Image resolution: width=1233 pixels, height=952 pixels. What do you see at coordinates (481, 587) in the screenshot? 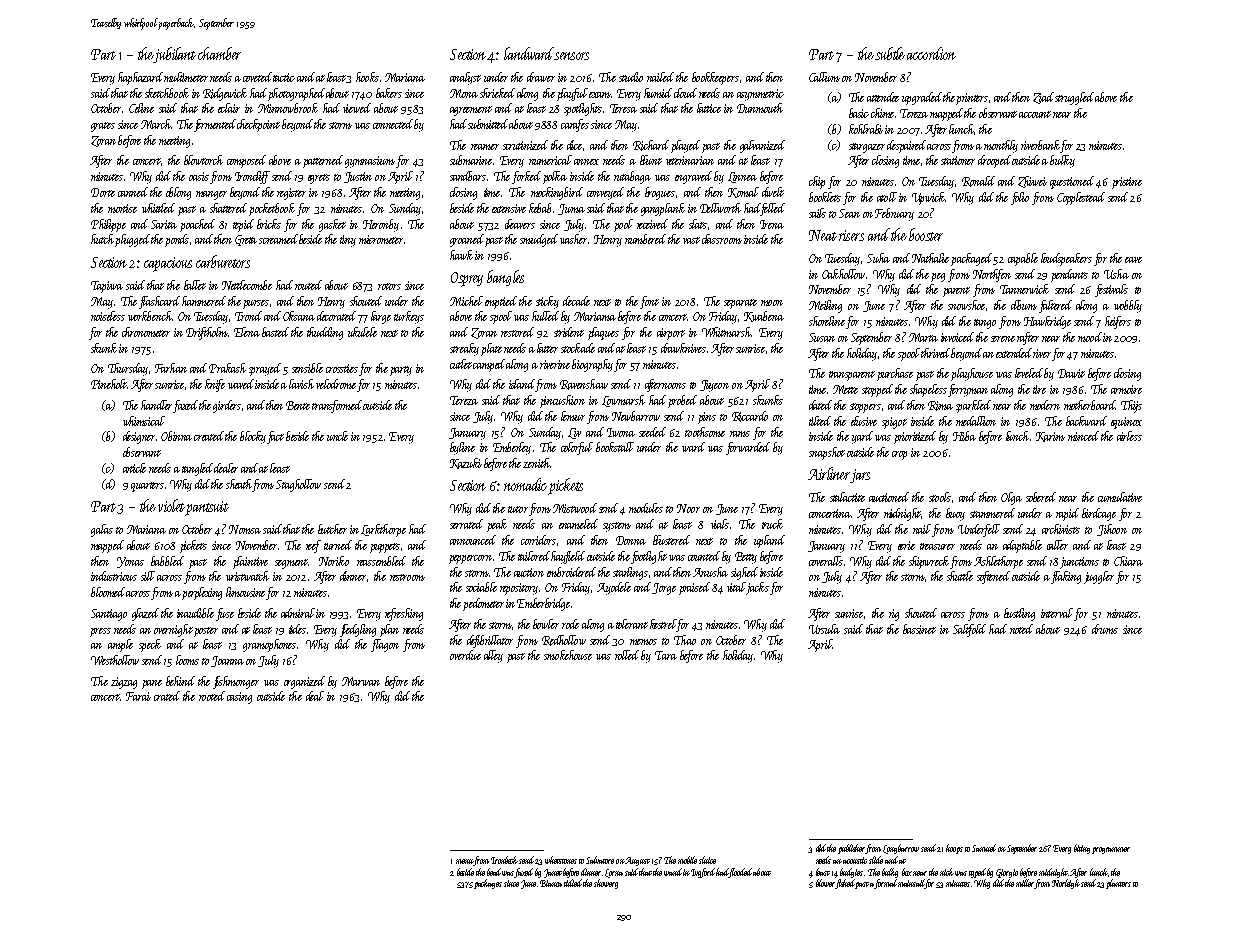
I see `sociable` at bounding box center [481, 587].
